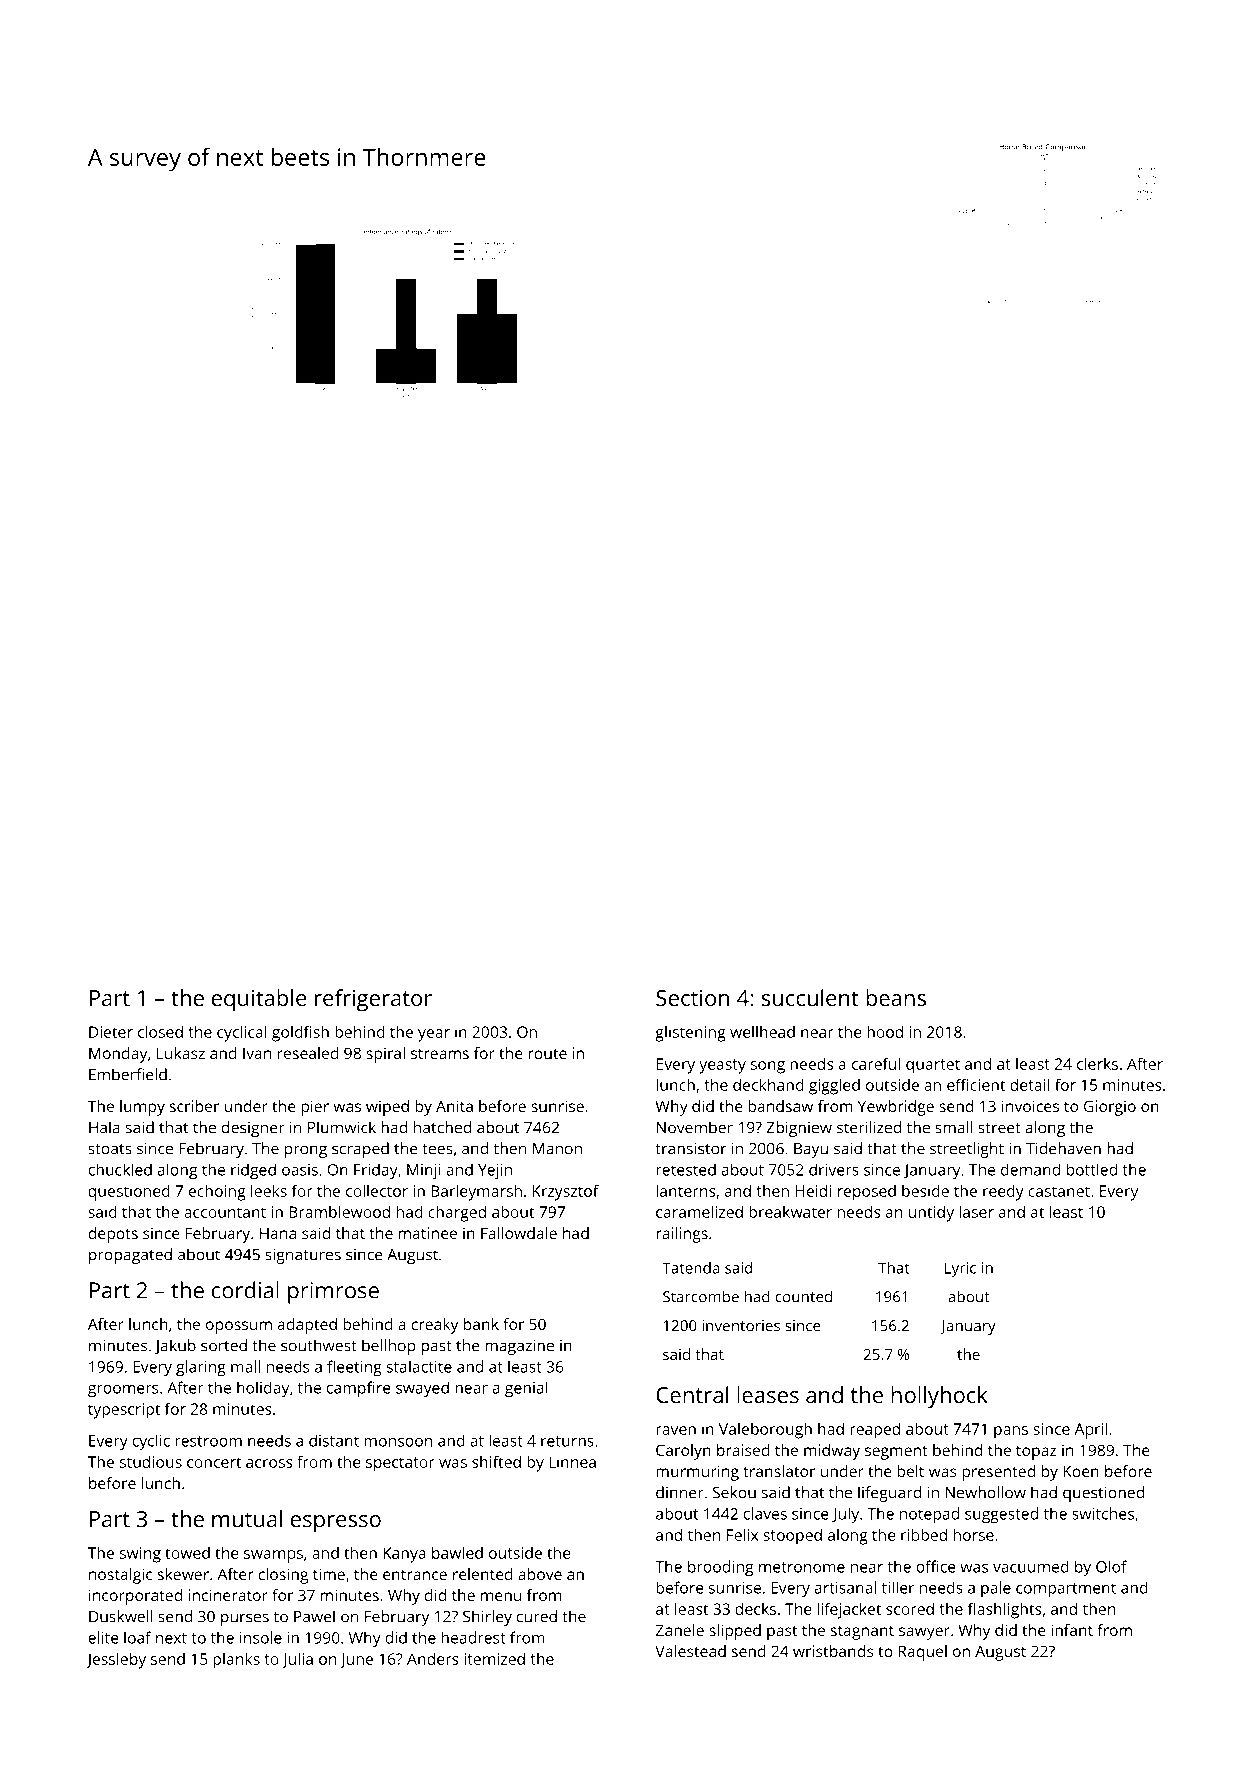  What do you see at coordinates (263, 1389) in the screenshot?
I see `holiday` at bounding box center [263, 1389].
